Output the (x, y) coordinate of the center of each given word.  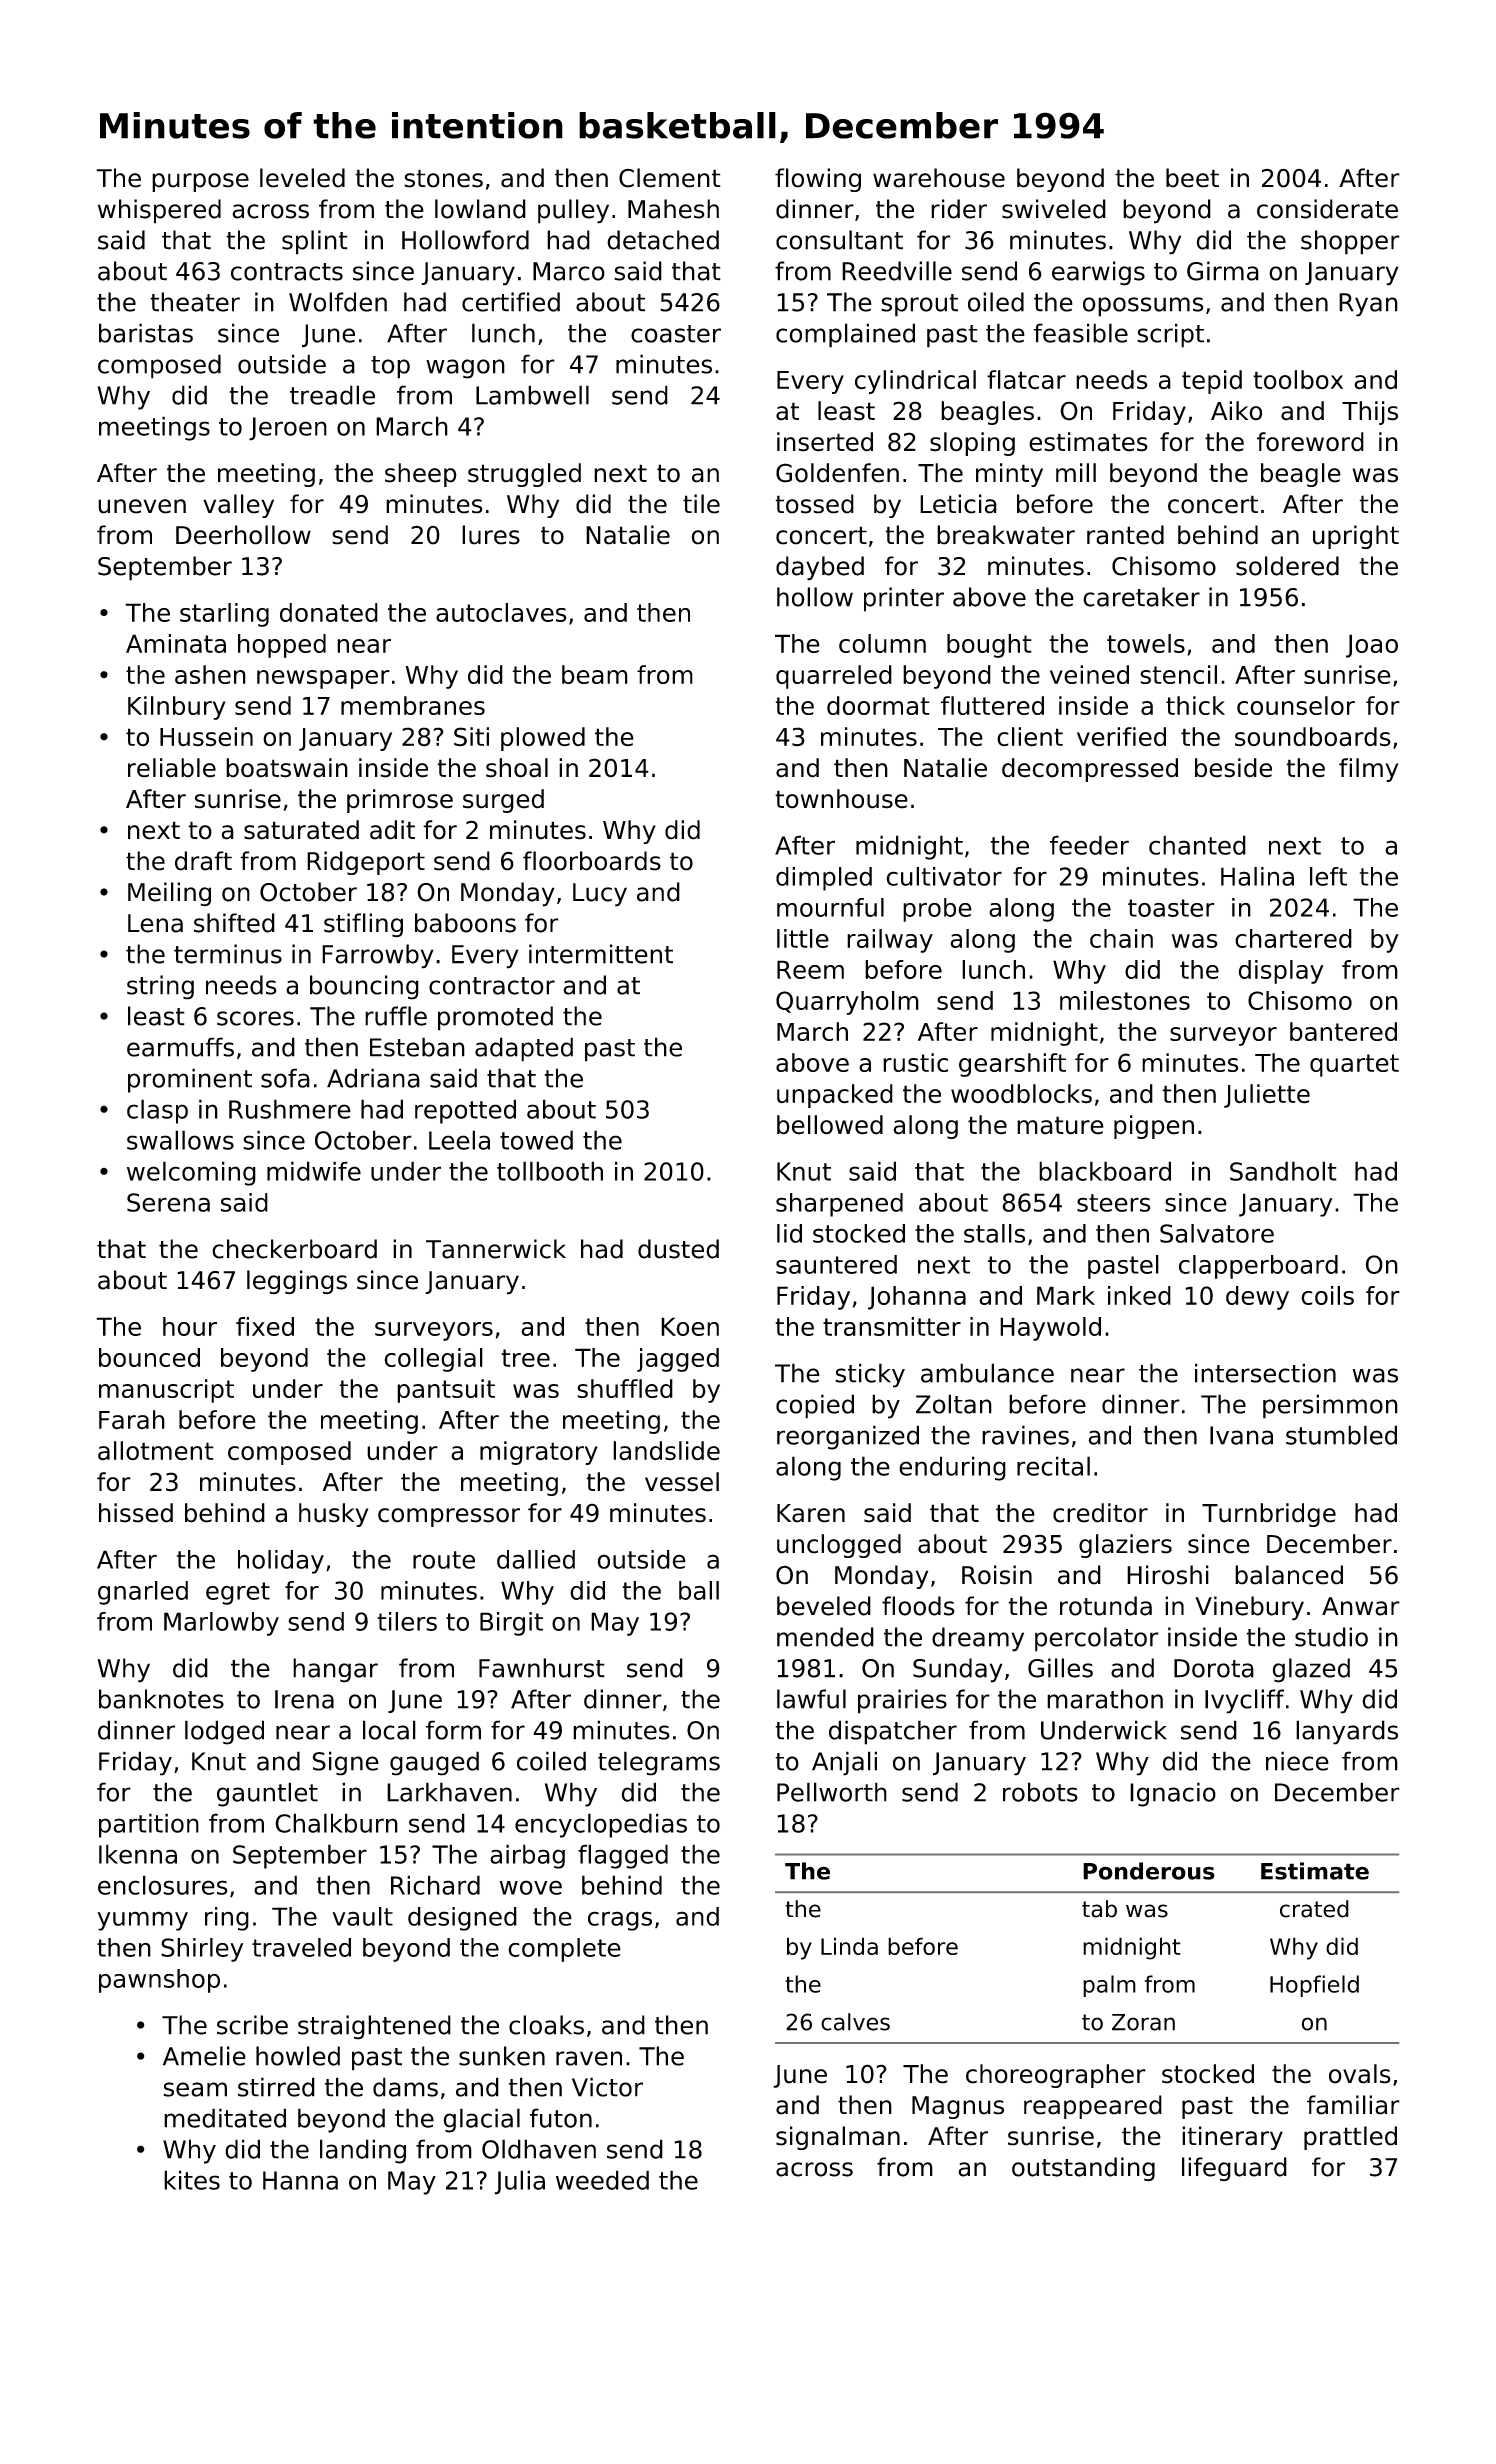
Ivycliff (1244, 1701)
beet (1192, 178)
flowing (818, 180)
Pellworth (832, 1792)
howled (298, 2056)
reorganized (848, 1437)
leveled (302, 178)
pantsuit (446, 1391)
